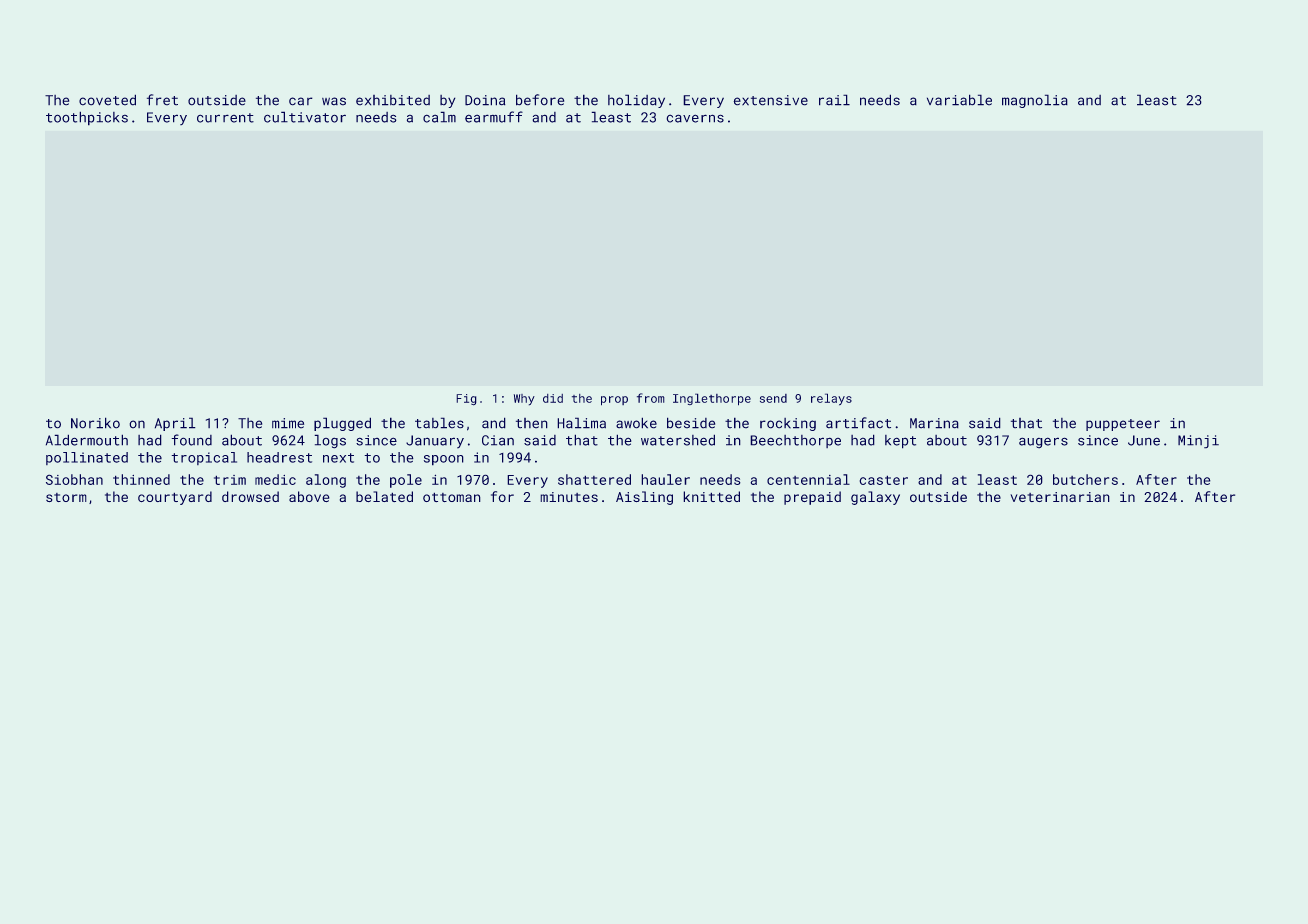  I want to click on calm, so click(439, 117).
